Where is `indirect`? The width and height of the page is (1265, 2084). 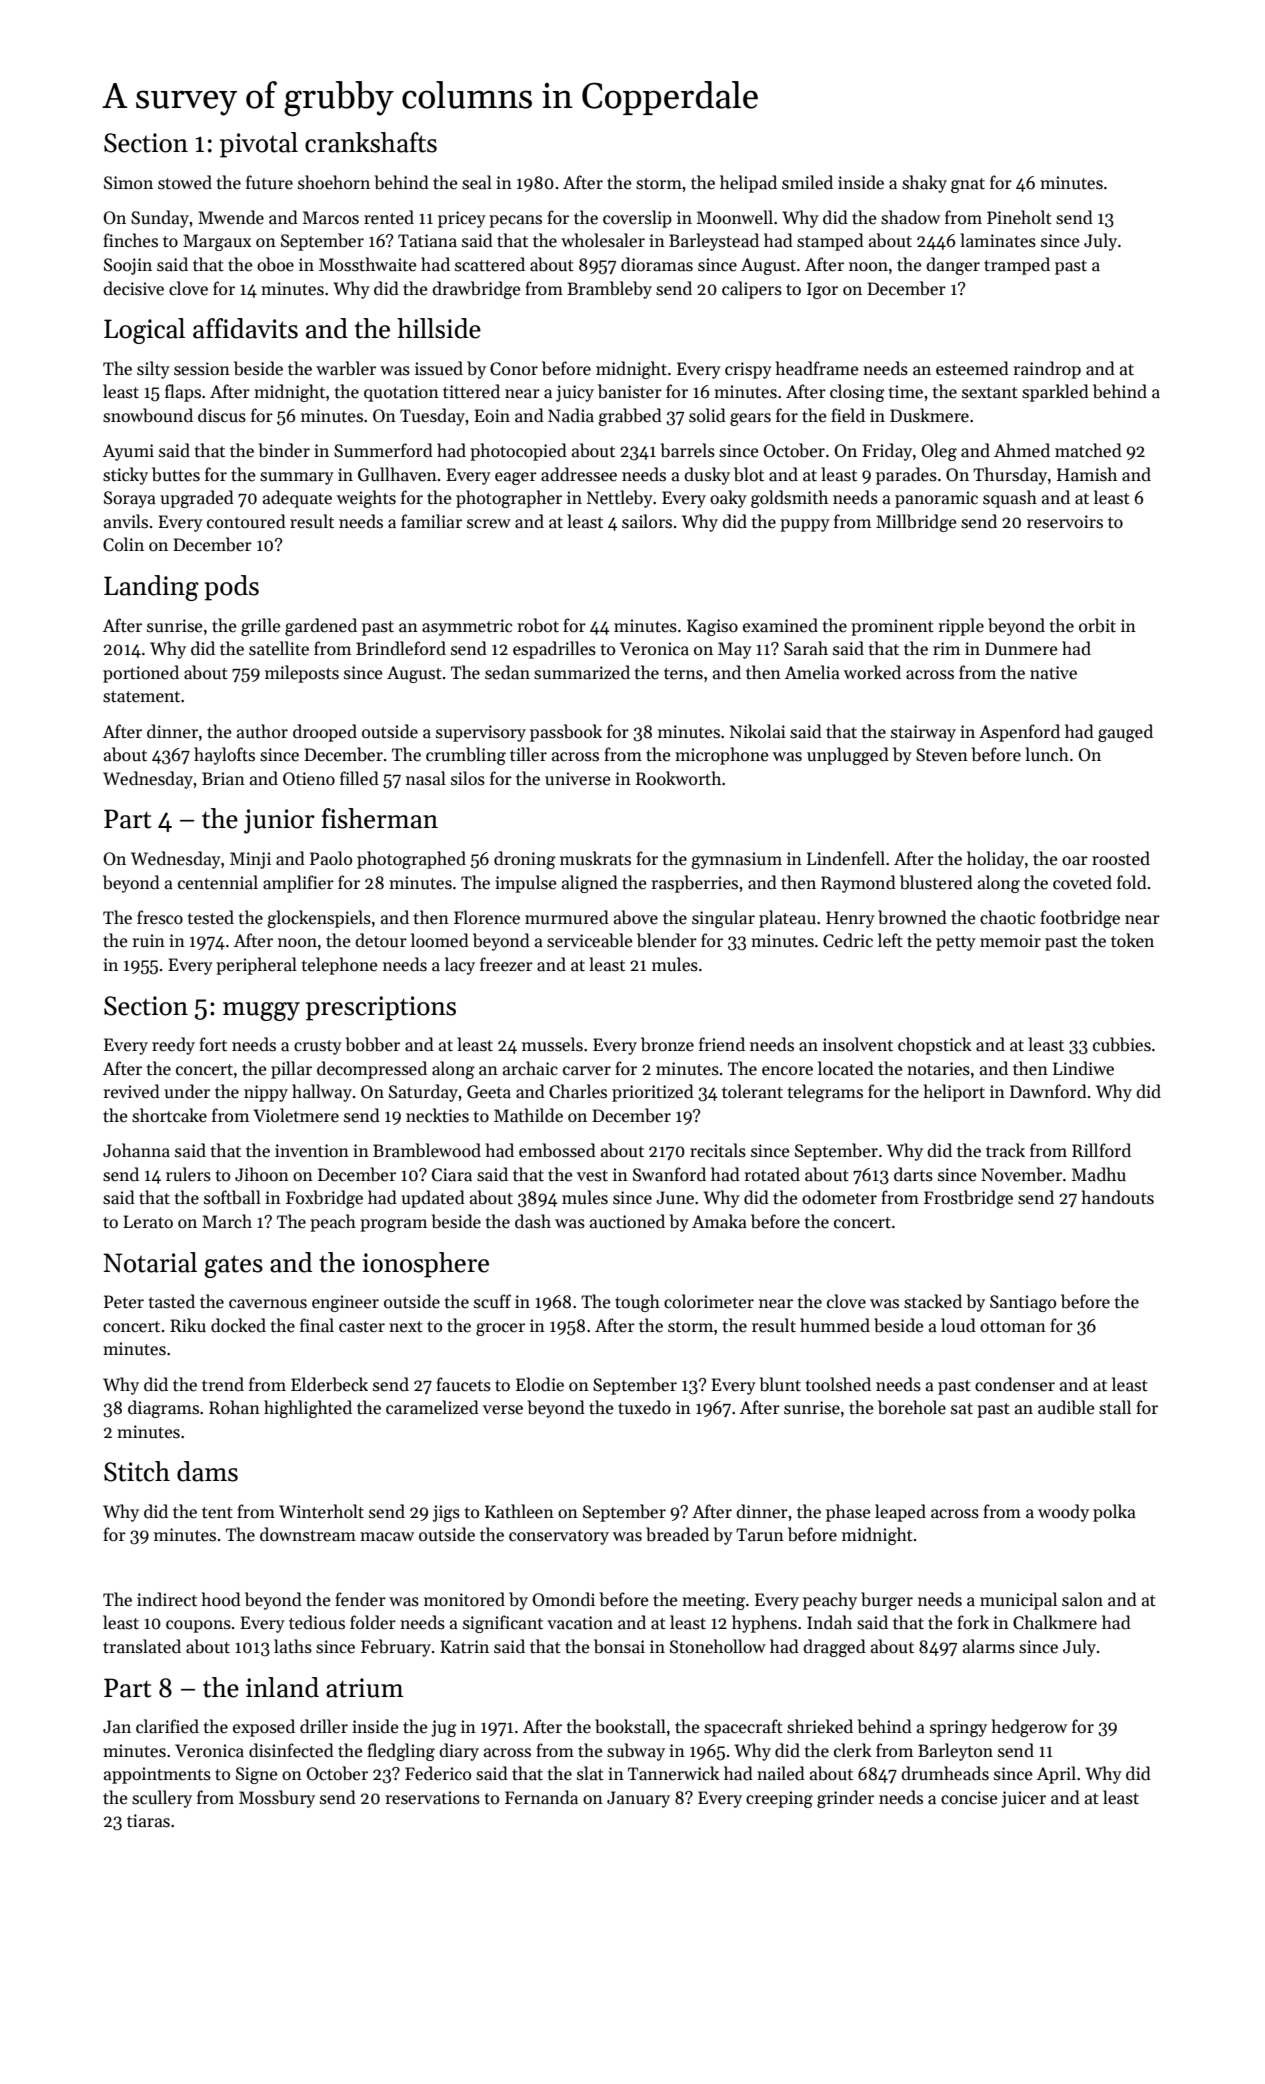 indirect is located at coordinates (167, 1599).
